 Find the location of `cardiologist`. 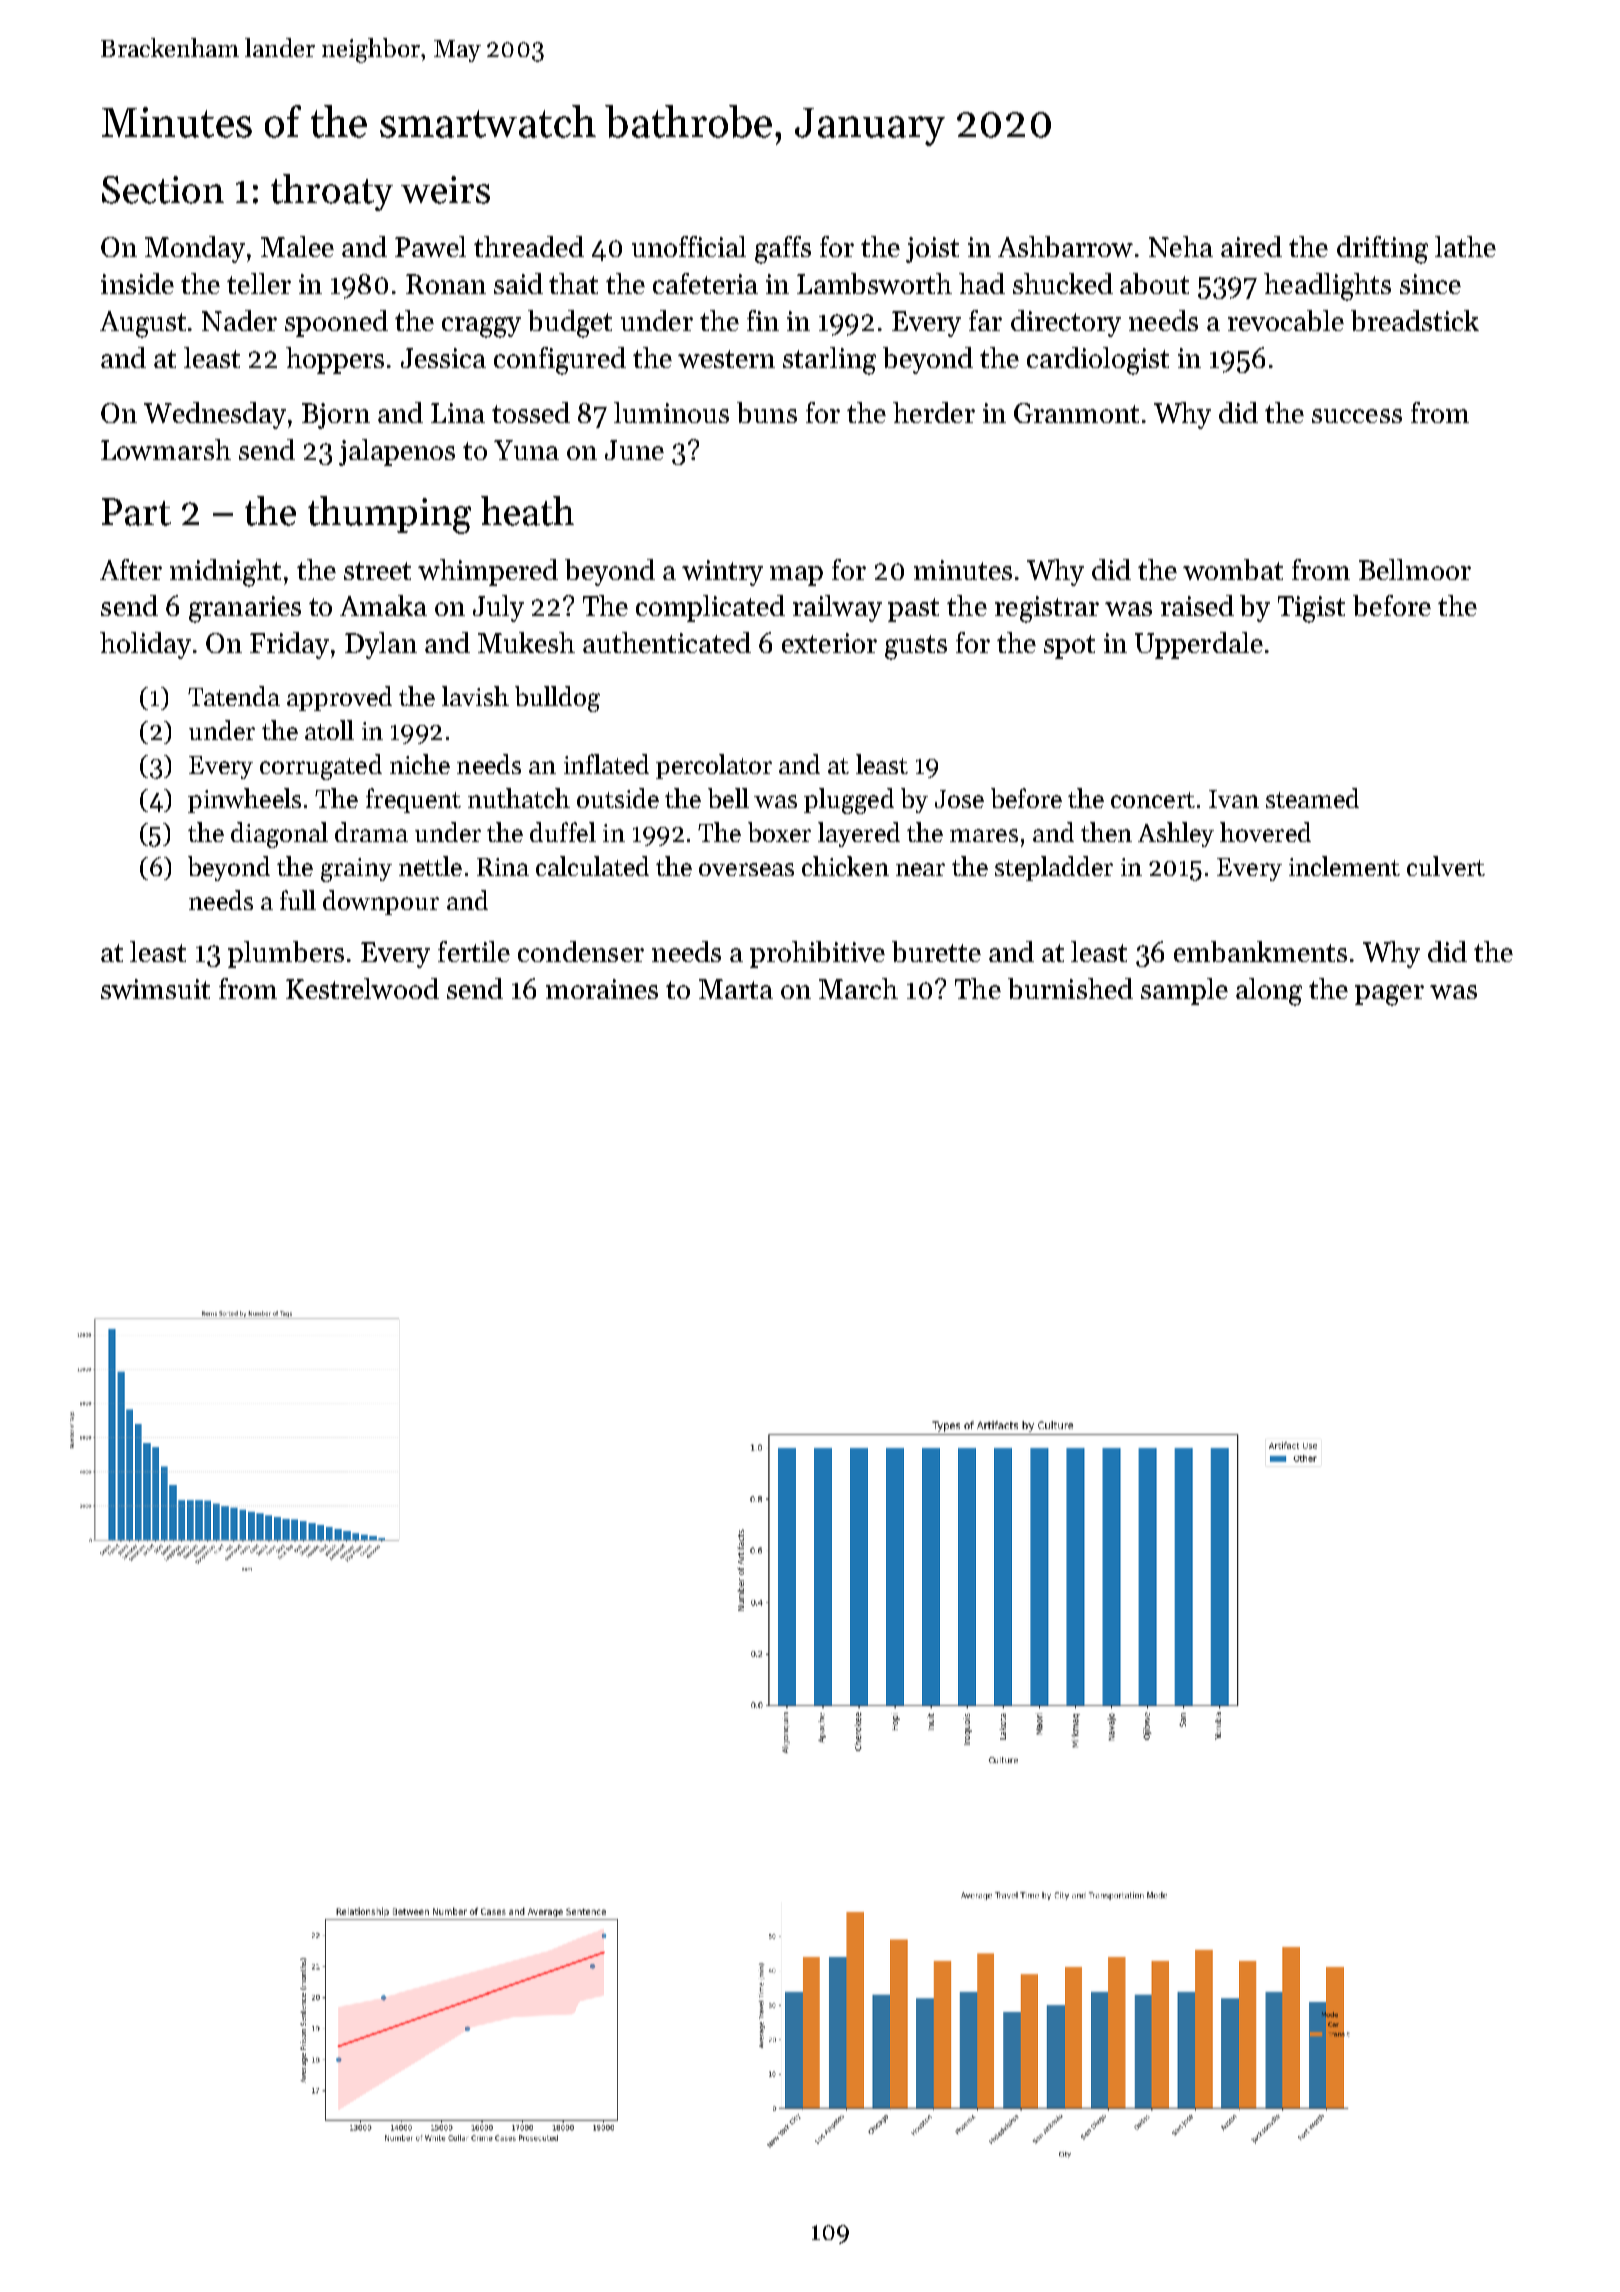

cardiologist is located at coordinates (1098, 361).
